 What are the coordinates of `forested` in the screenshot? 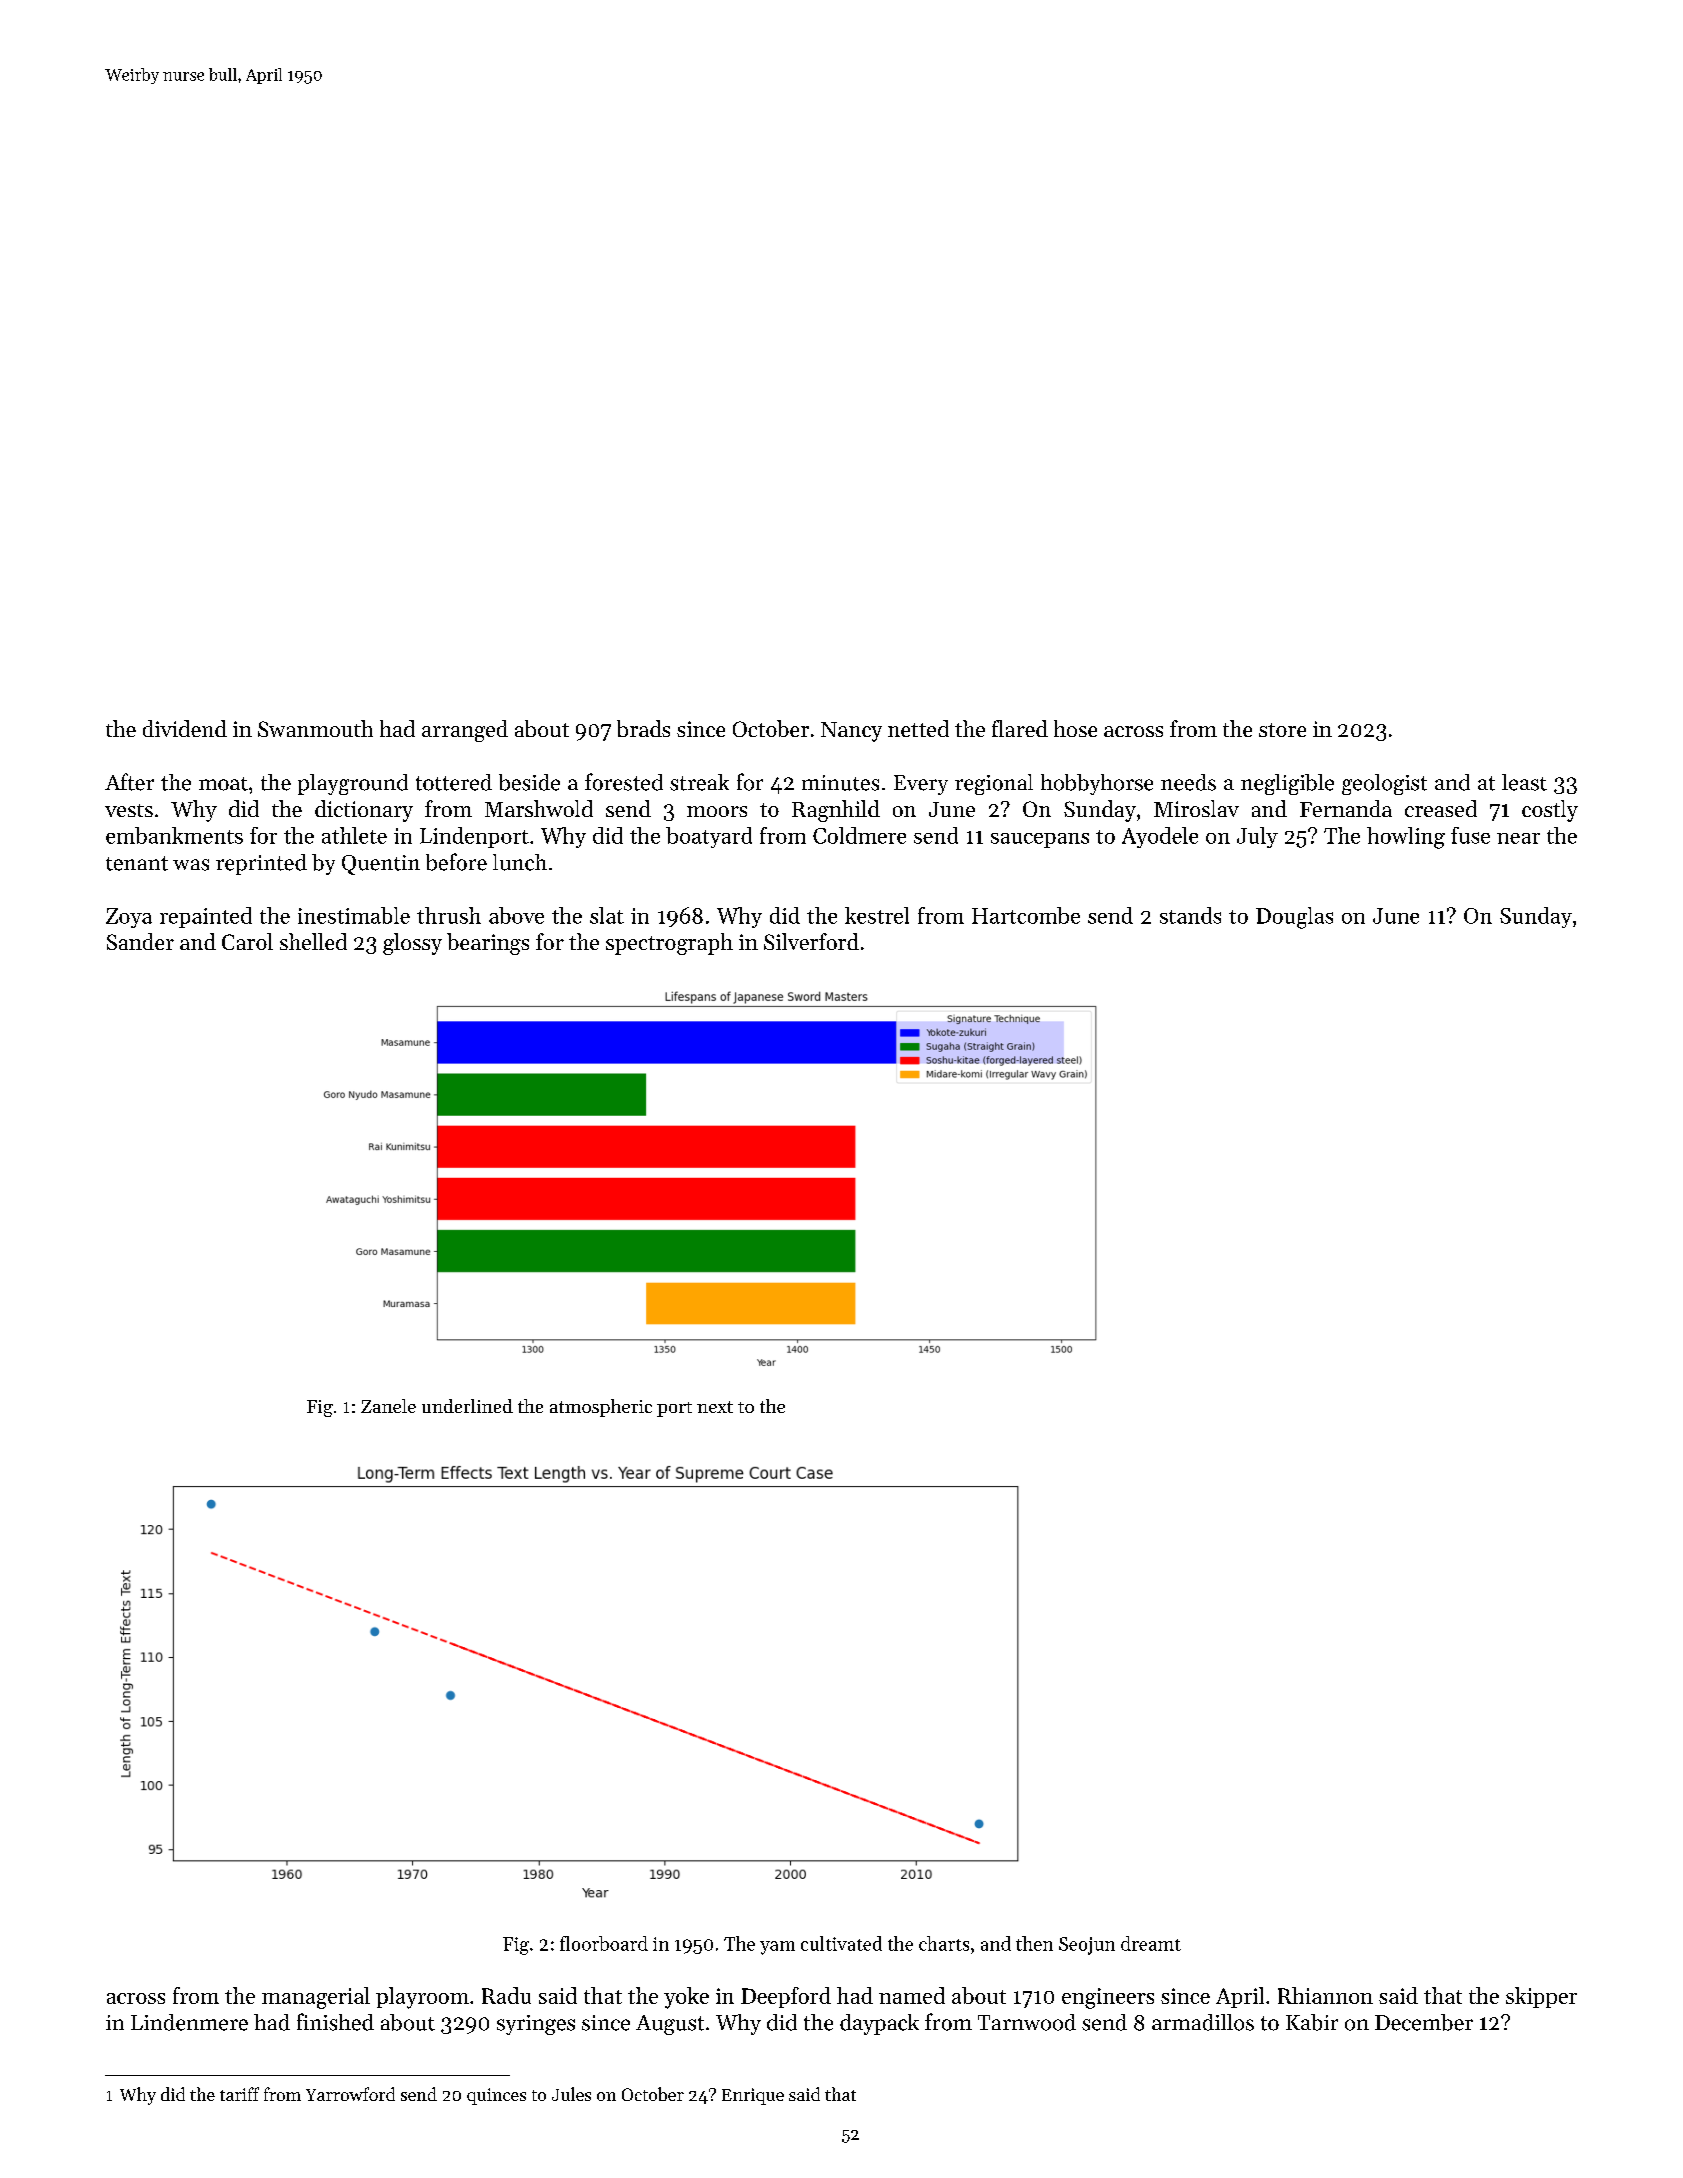 It's located at (624, 782).
